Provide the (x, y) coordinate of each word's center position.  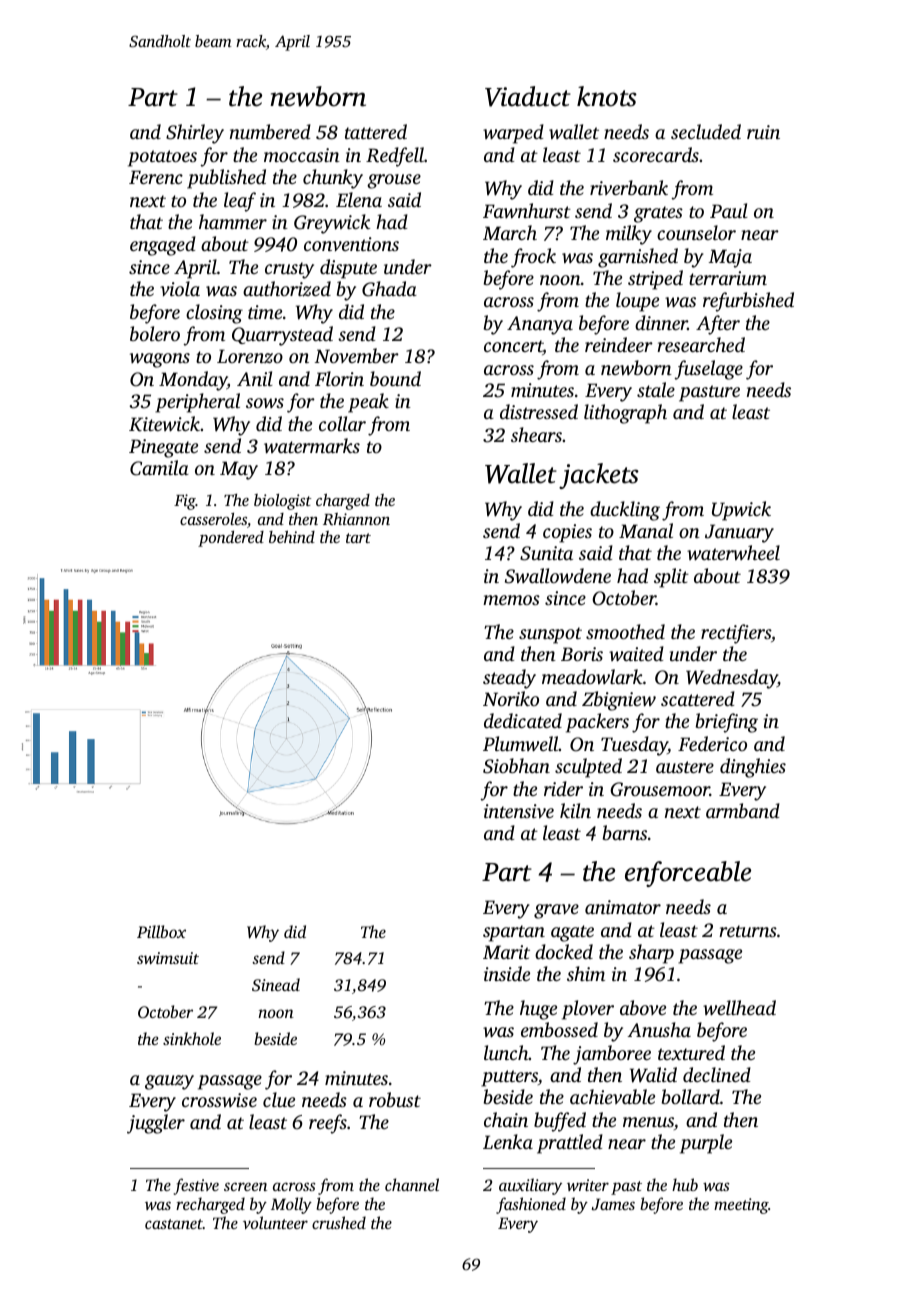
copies (567, 533)
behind (292, 537)
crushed (339, 1222)
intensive (519, 811)
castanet (174, 1224)
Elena (359, 199)
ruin (763, 132)
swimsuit (168, 958)
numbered (270, 131)
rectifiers (736, 634)
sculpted (588, 768)
